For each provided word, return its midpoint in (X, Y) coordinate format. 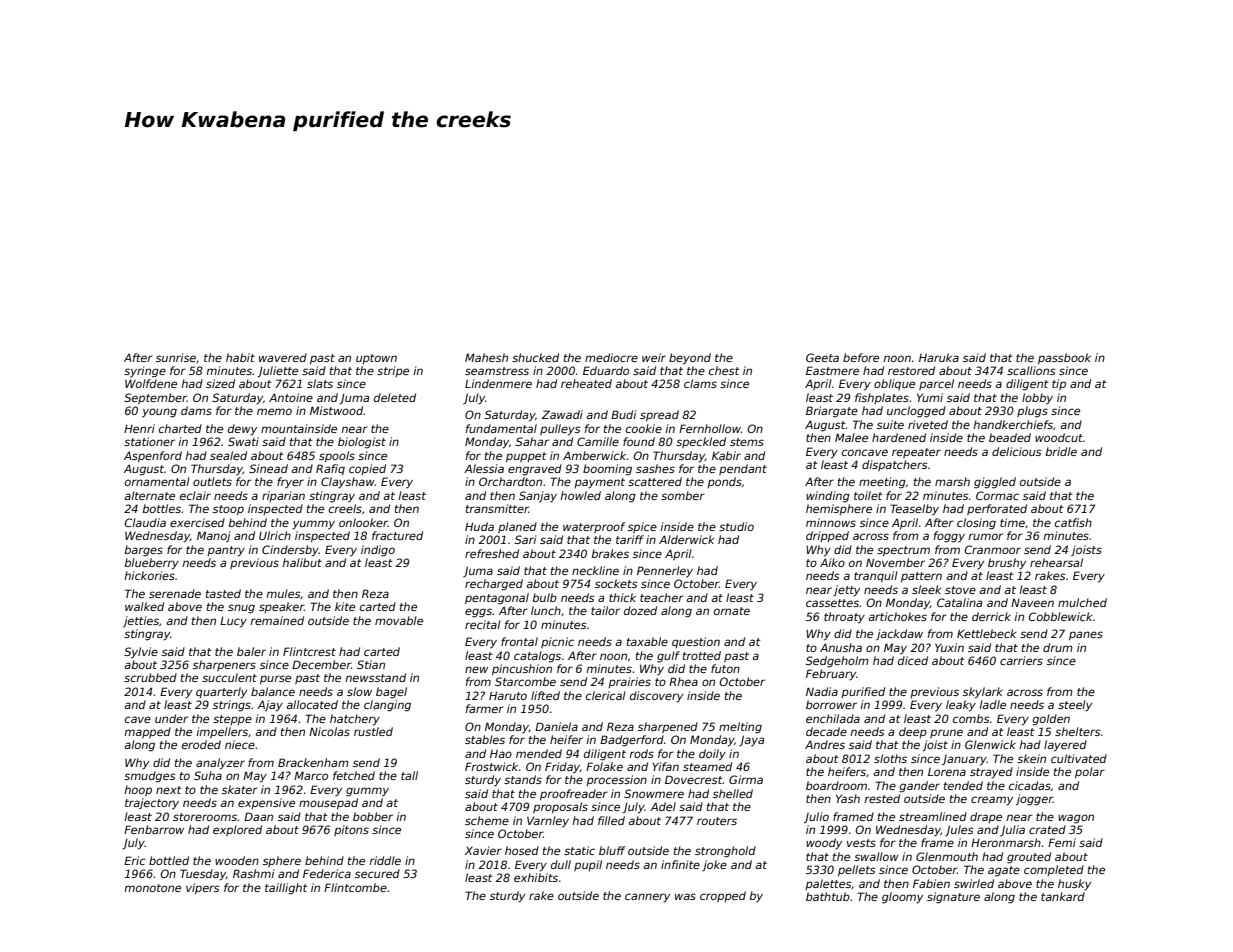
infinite (680, 864)
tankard (1063, 896)
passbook (1064, 359)
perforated (997, 509)
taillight (286, 889)
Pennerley (665, 572)
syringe (145, 372)
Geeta (822, 357)
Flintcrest (309, 651)
